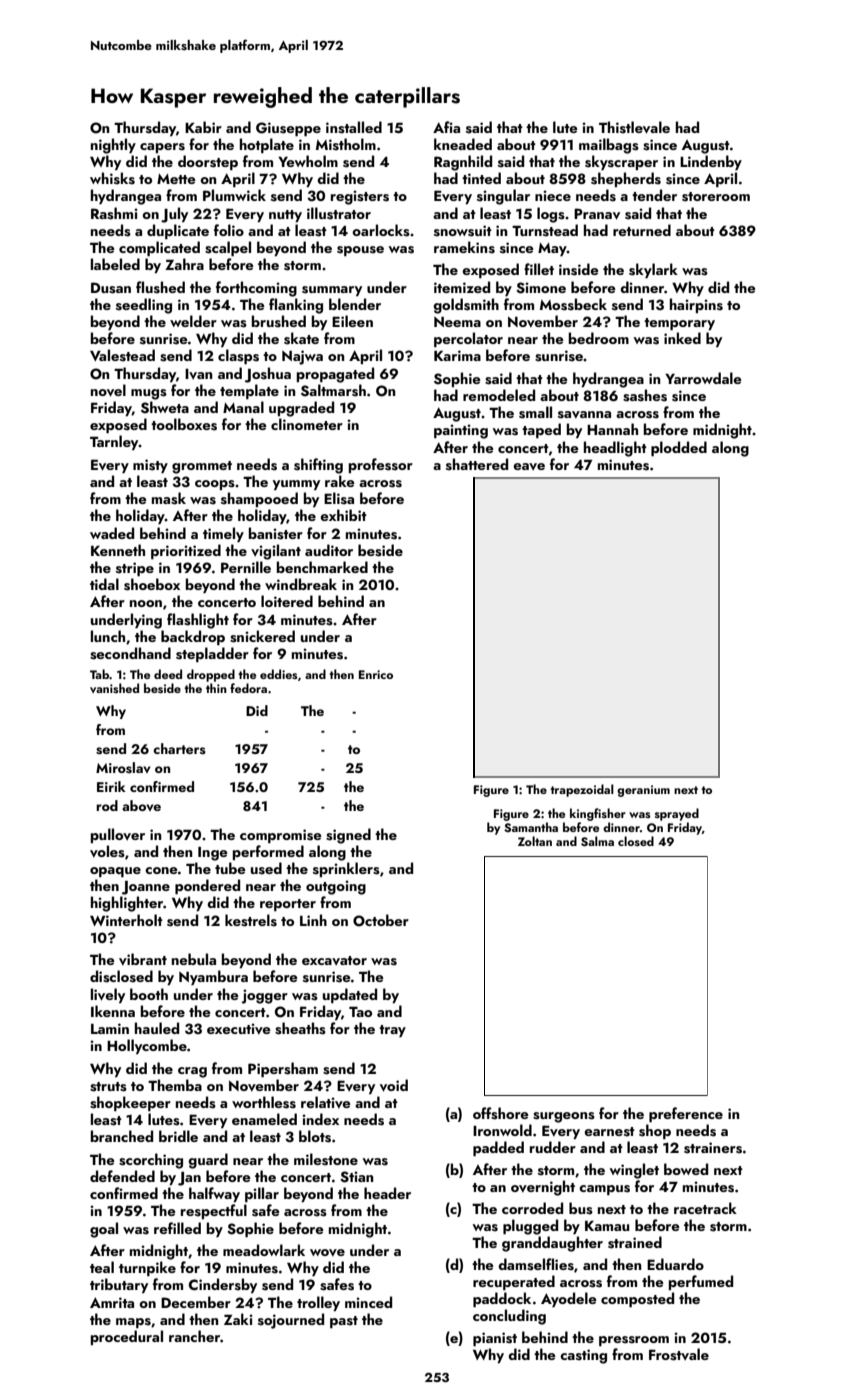 This image has width=849, height=1400. I want to click on Thistlevale, so click(634, 127).
